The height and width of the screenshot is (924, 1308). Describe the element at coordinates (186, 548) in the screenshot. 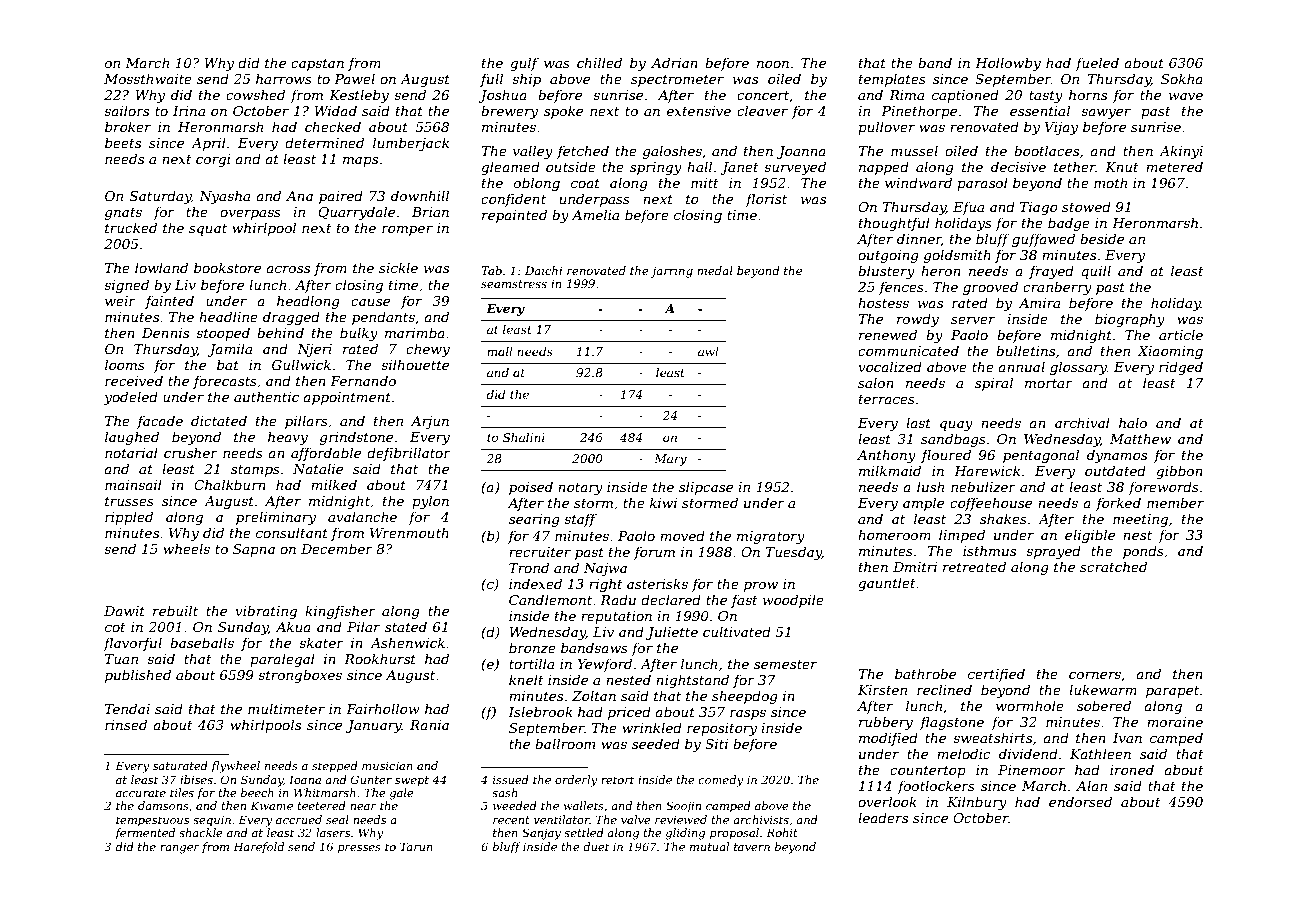

I see `wheels` at that location.
